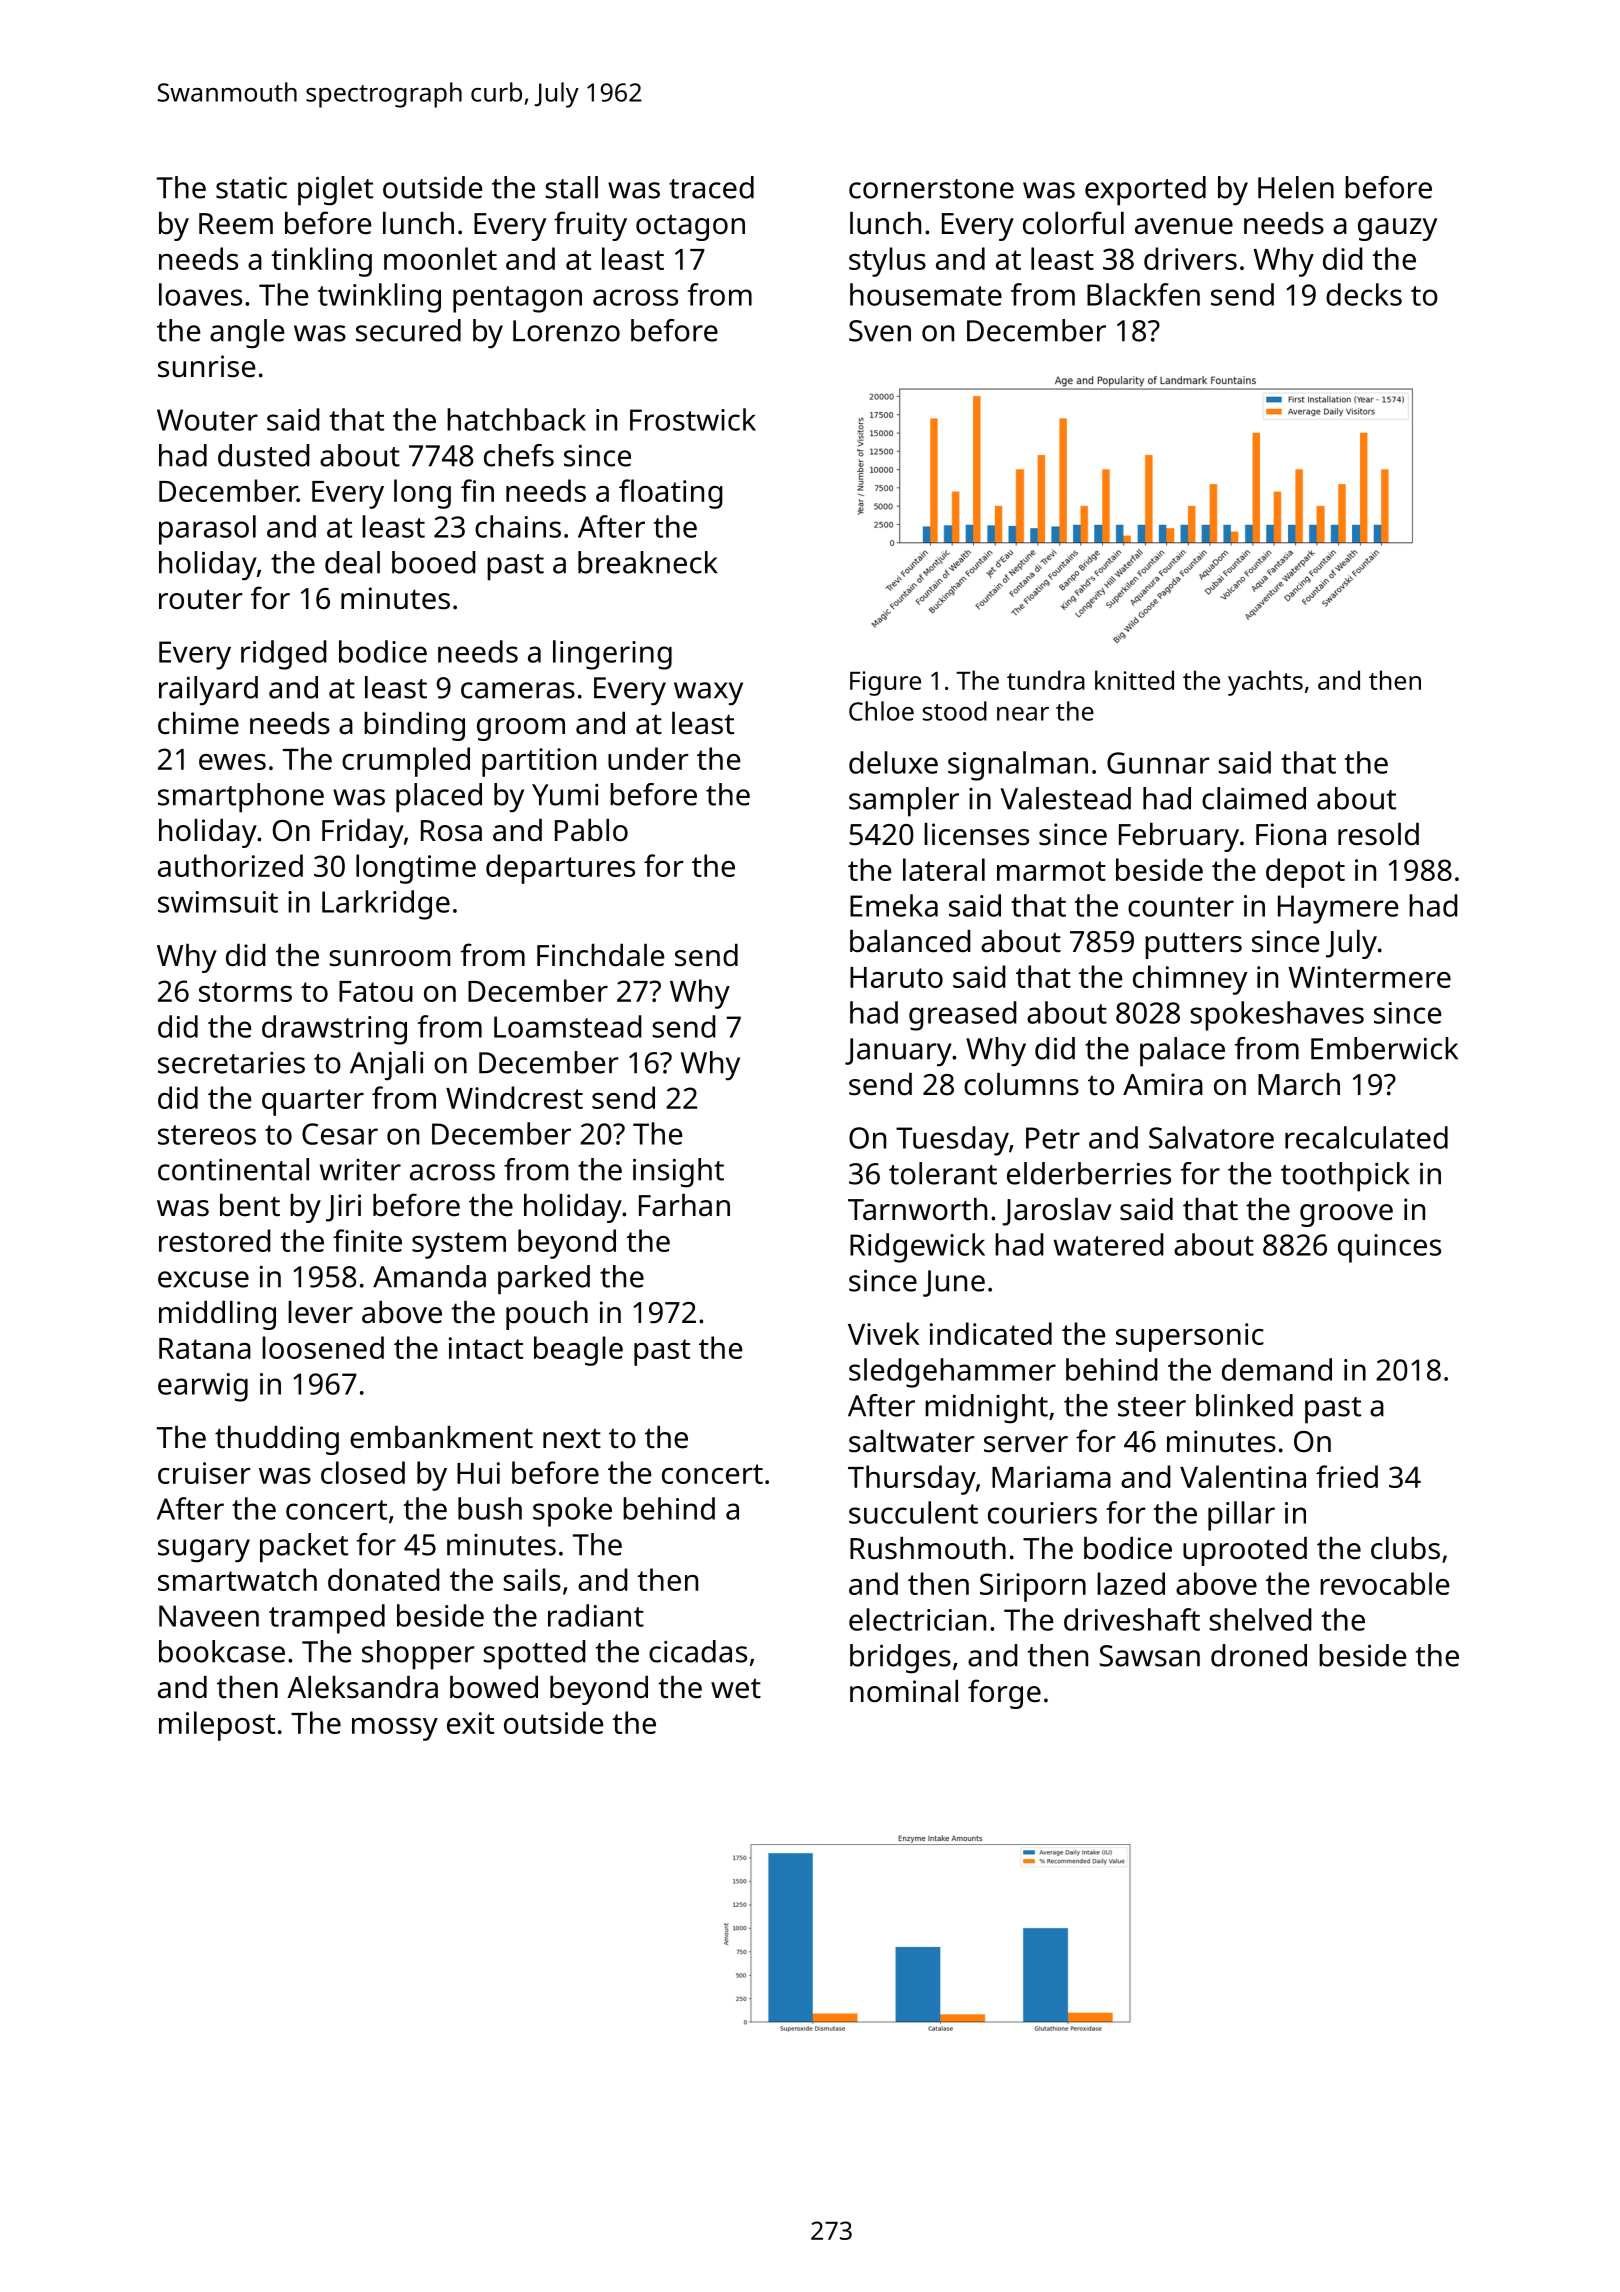  Describe the element at coordinates (222, 1651) in the document. I see `bookcase` at that location.
